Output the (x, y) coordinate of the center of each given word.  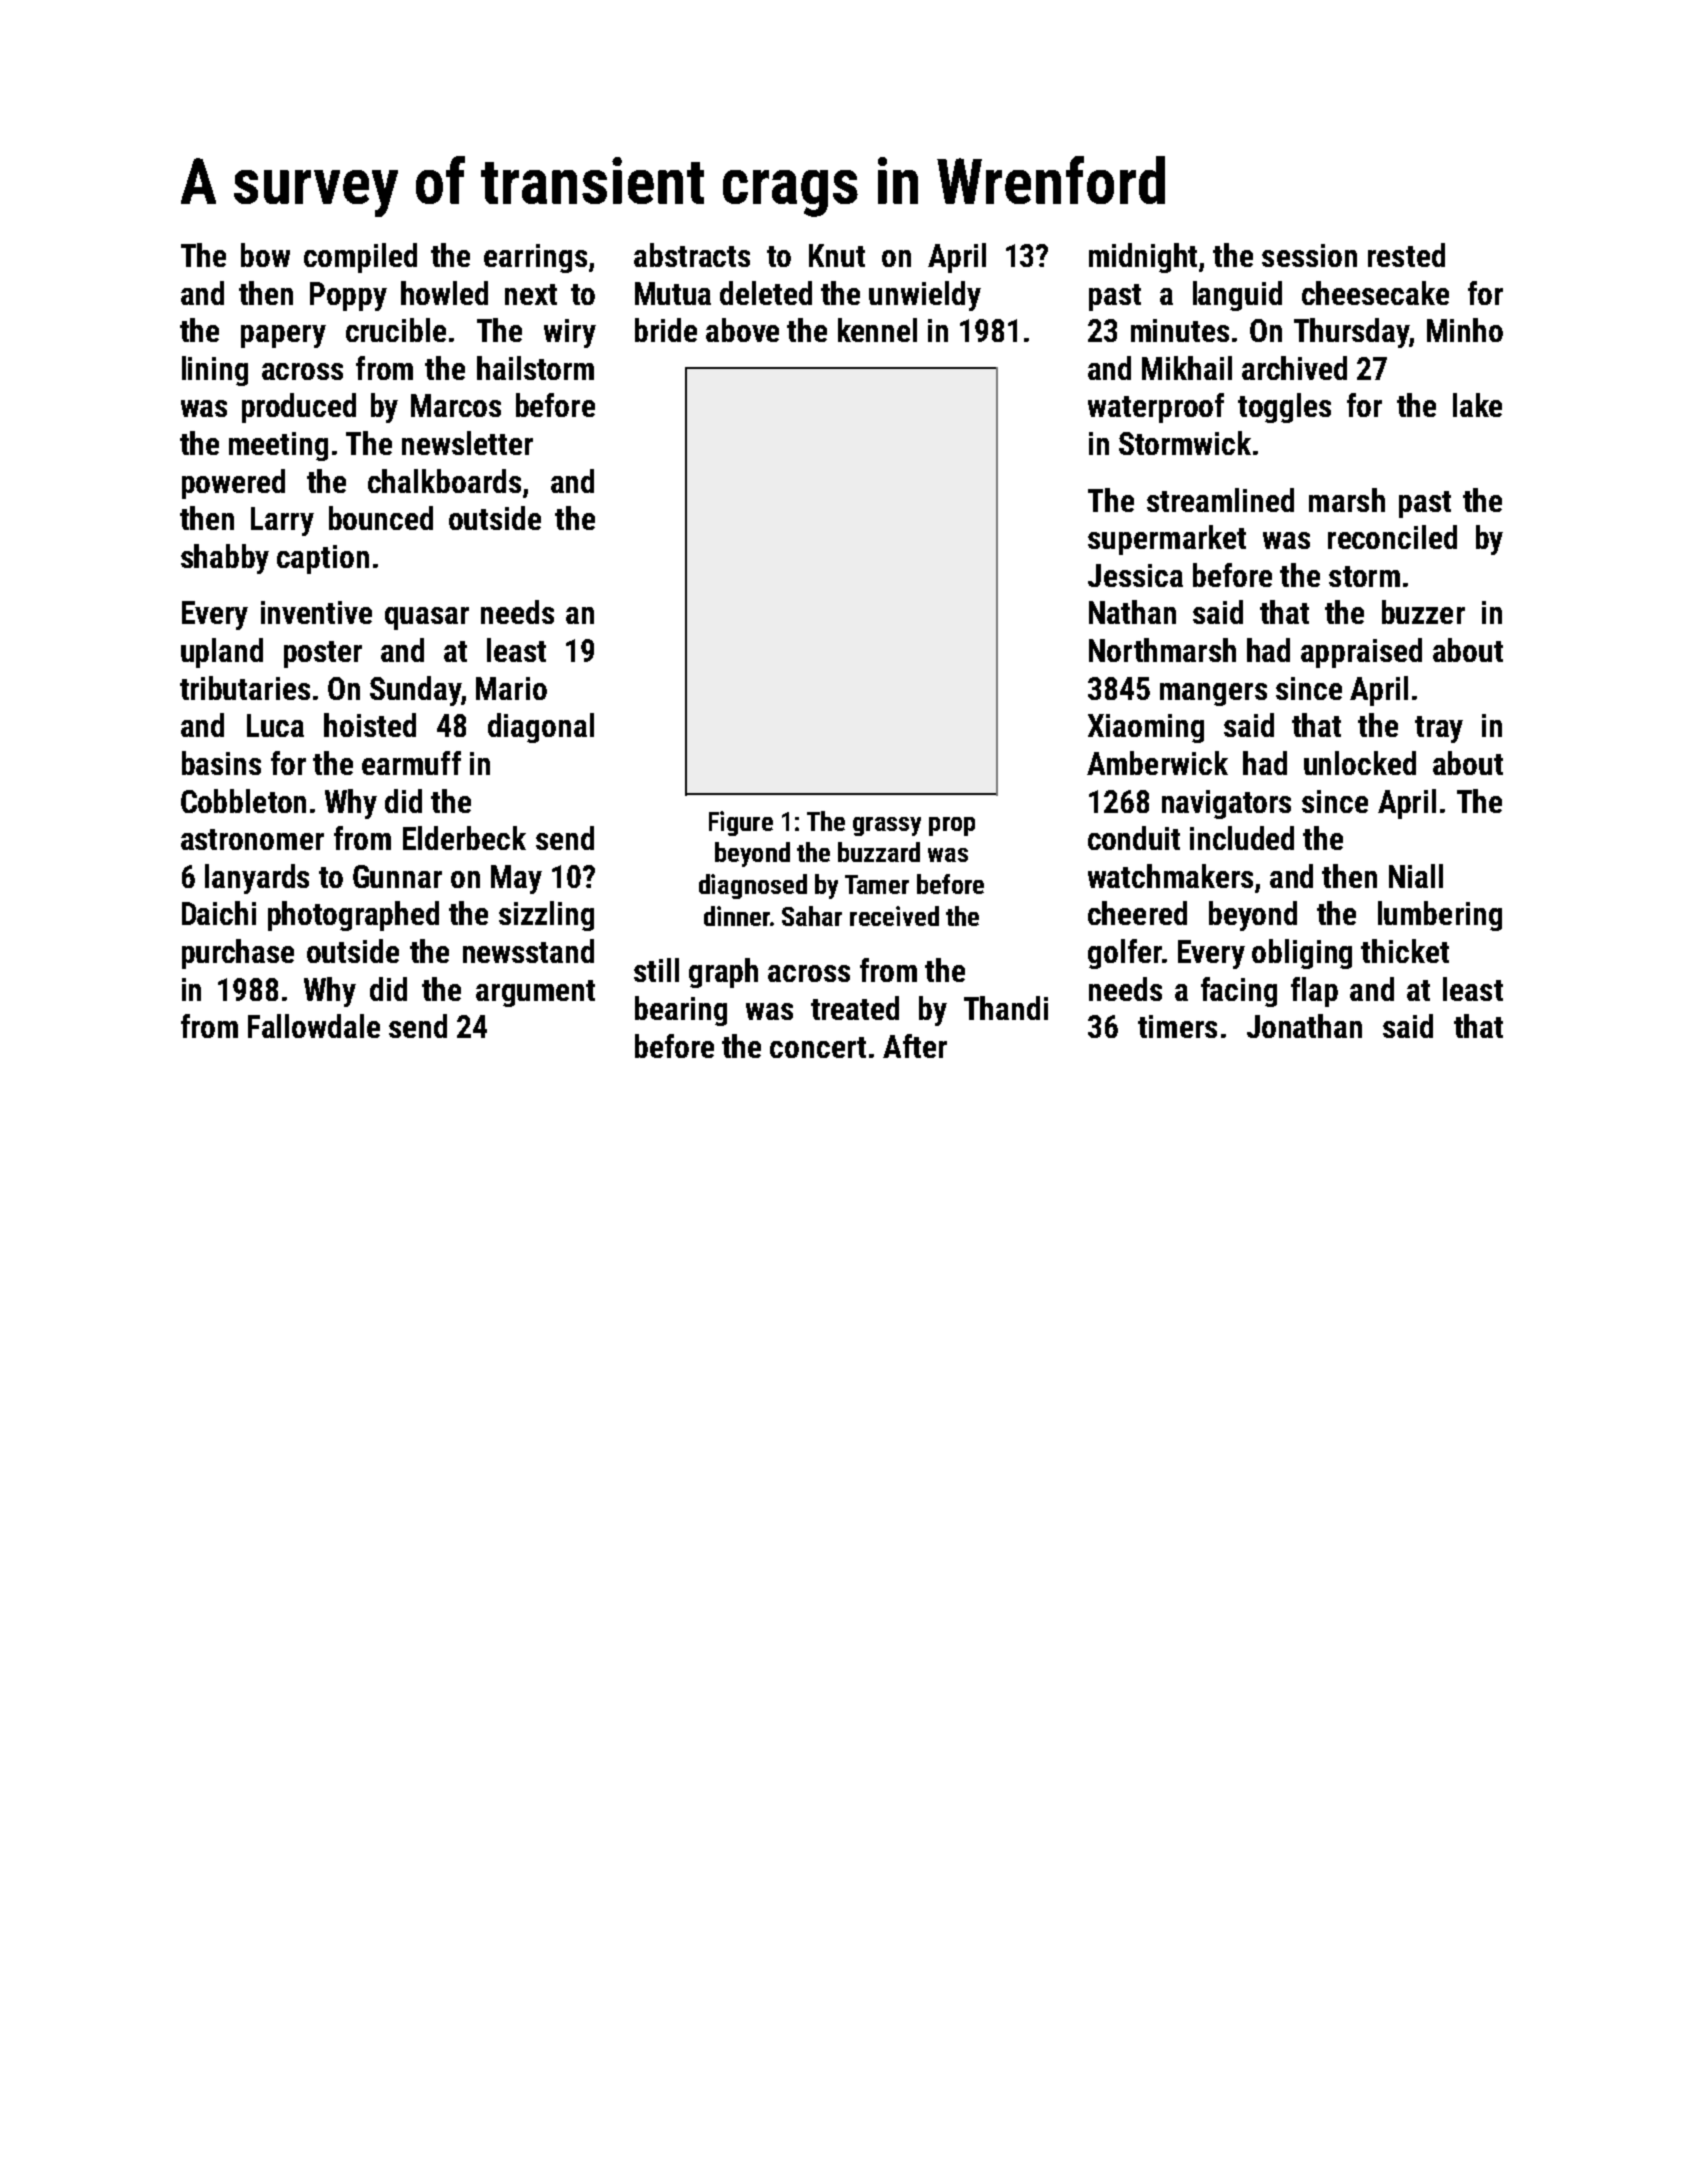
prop (952, 826)
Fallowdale (314, 1026)
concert (818, 1047)
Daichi (219, 913)
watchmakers (1170, 876)
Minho (1465, 330)
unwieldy (925, 296)
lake (1477, 405)
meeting (278, 446)
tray (1439, 729)
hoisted (370, 725)
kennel (877, 330)
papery (283, 336)
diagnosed (753, 886)
